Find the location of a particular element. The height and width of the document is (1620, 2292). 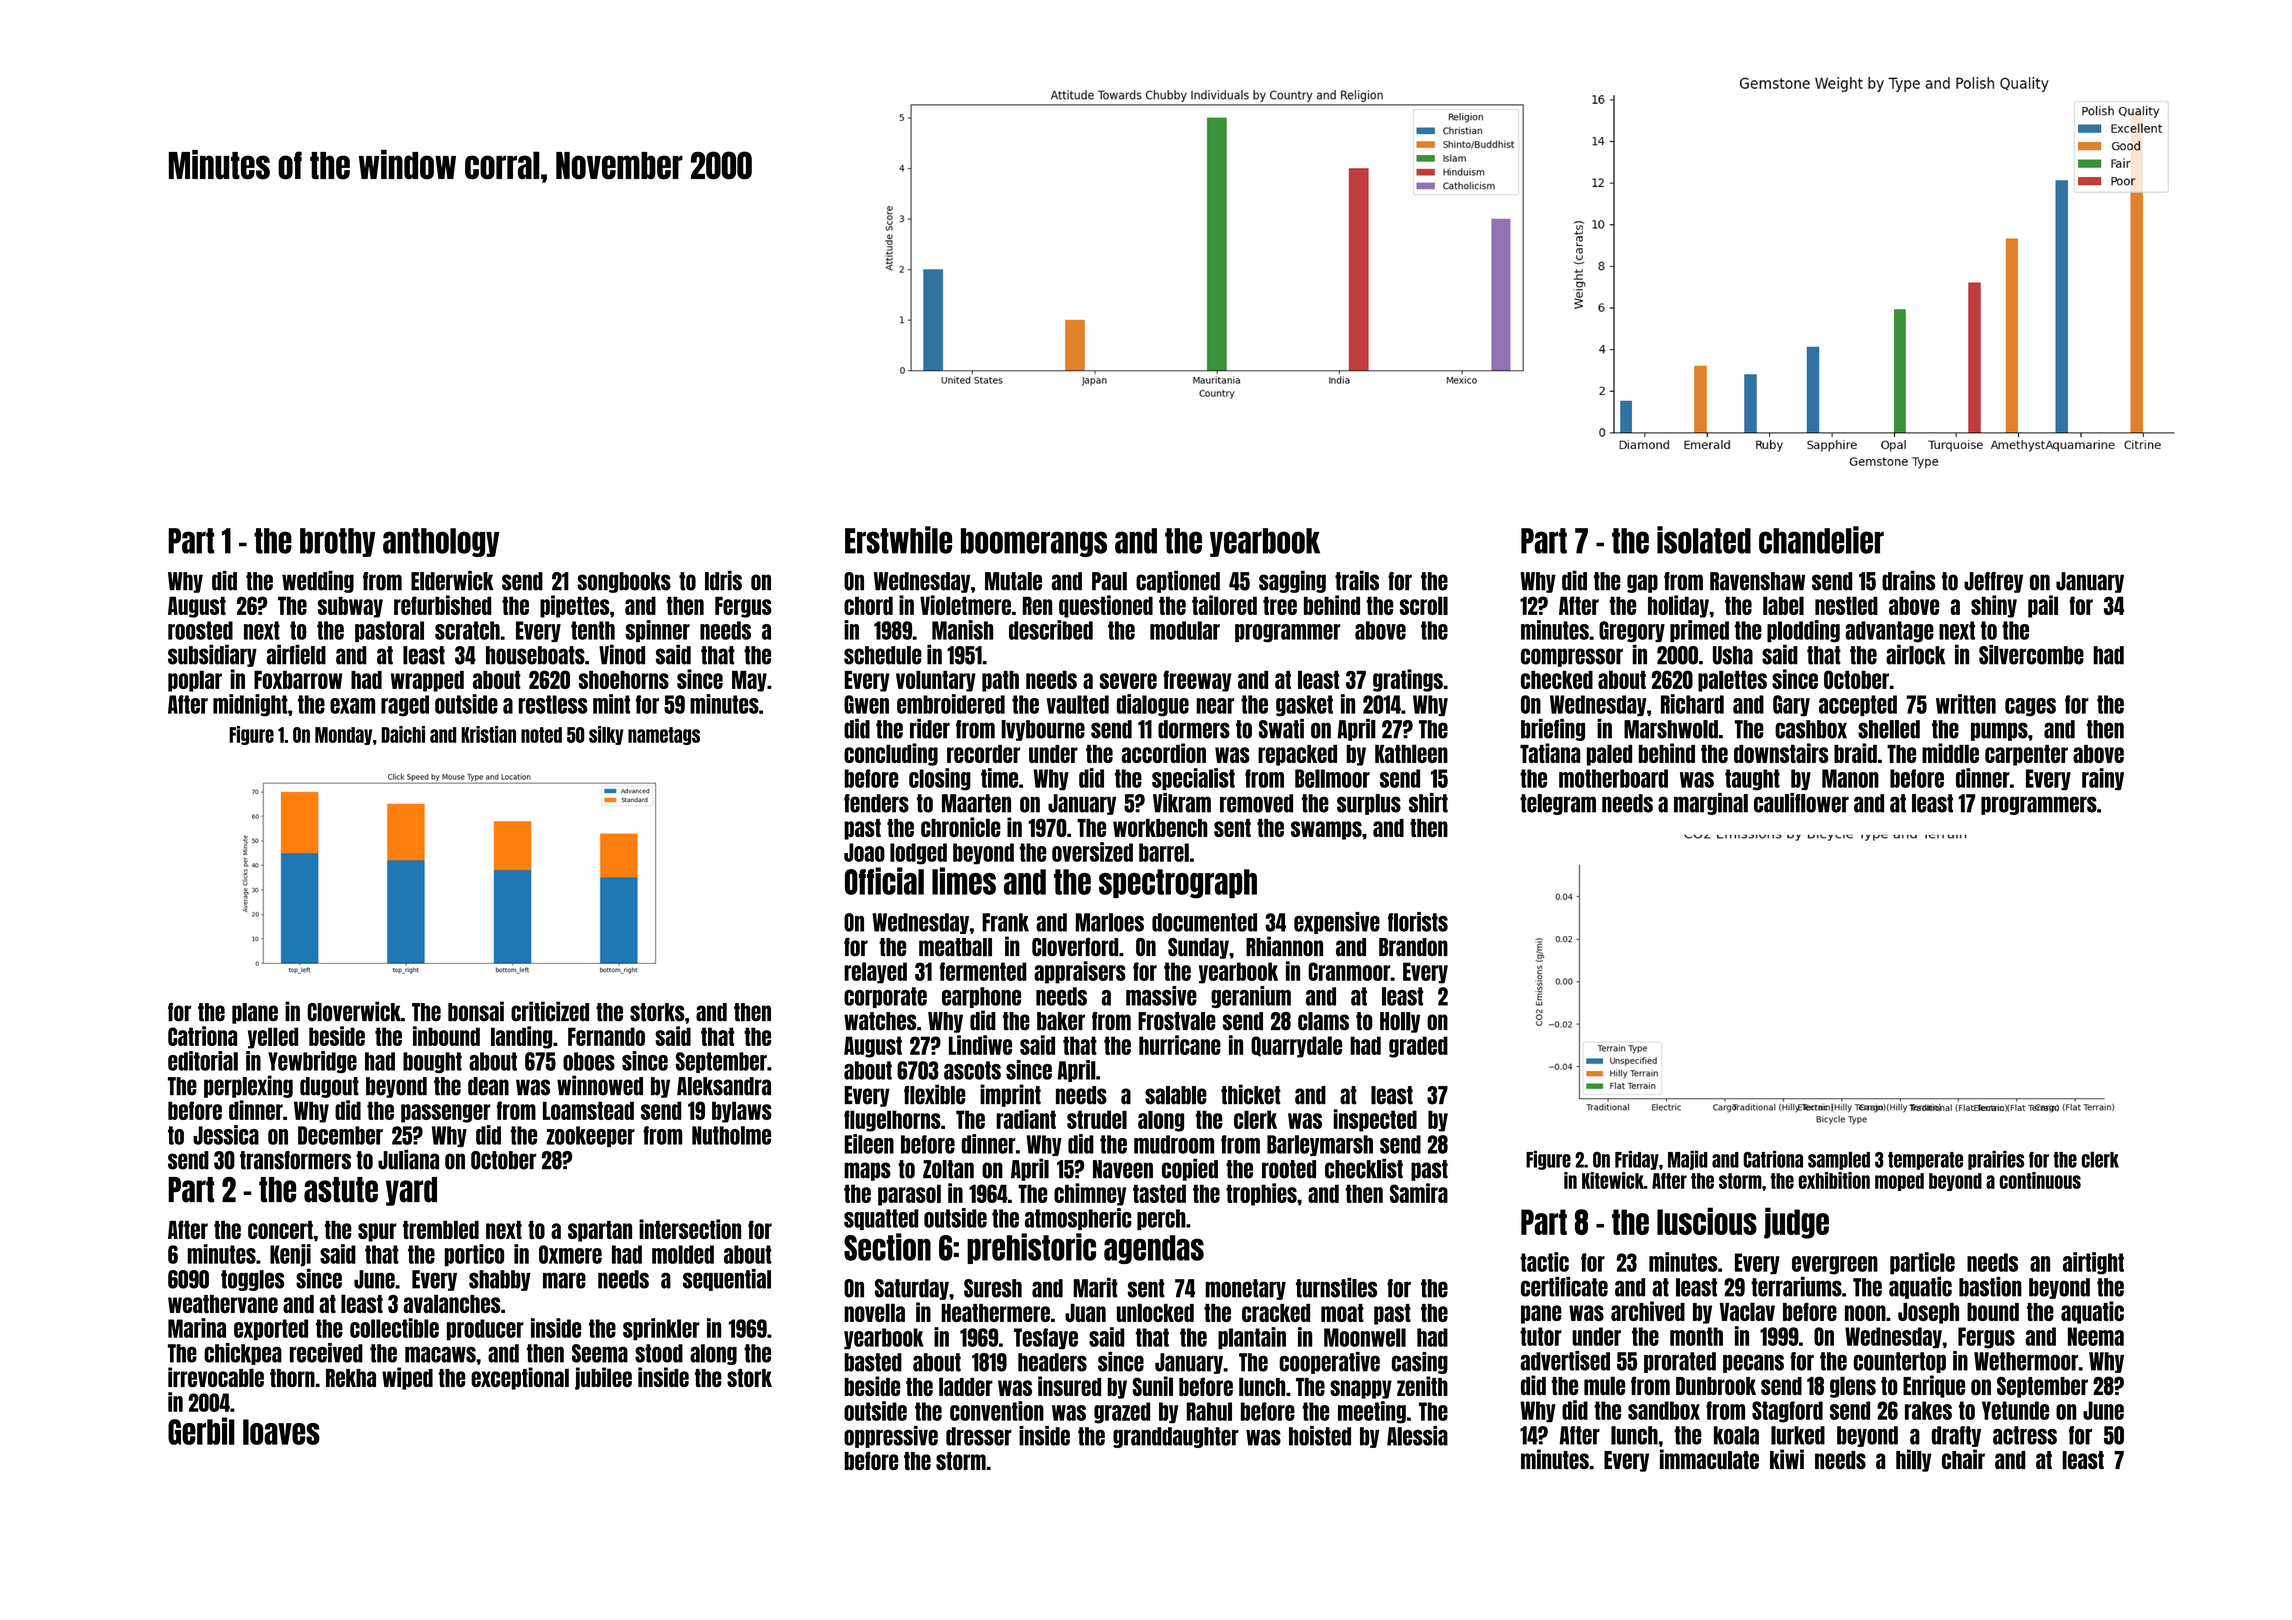

severe is located at coordinates (1128, 681).
